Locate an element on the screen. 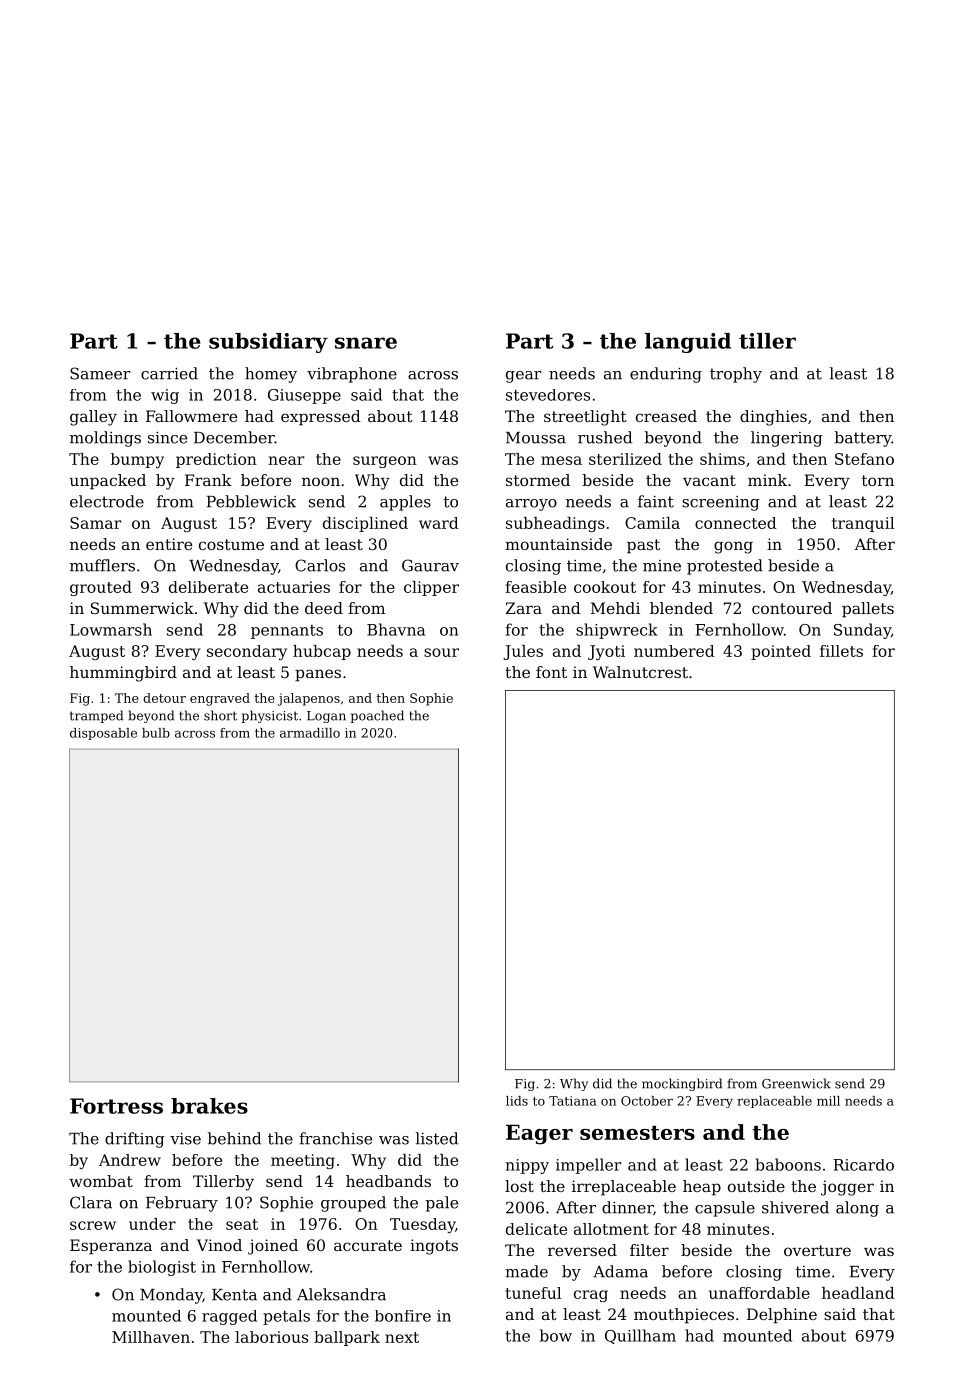 Image resolution: width=964 pixels, height=1396 pixels. Bhavna is located at coordinates (396, 629).
